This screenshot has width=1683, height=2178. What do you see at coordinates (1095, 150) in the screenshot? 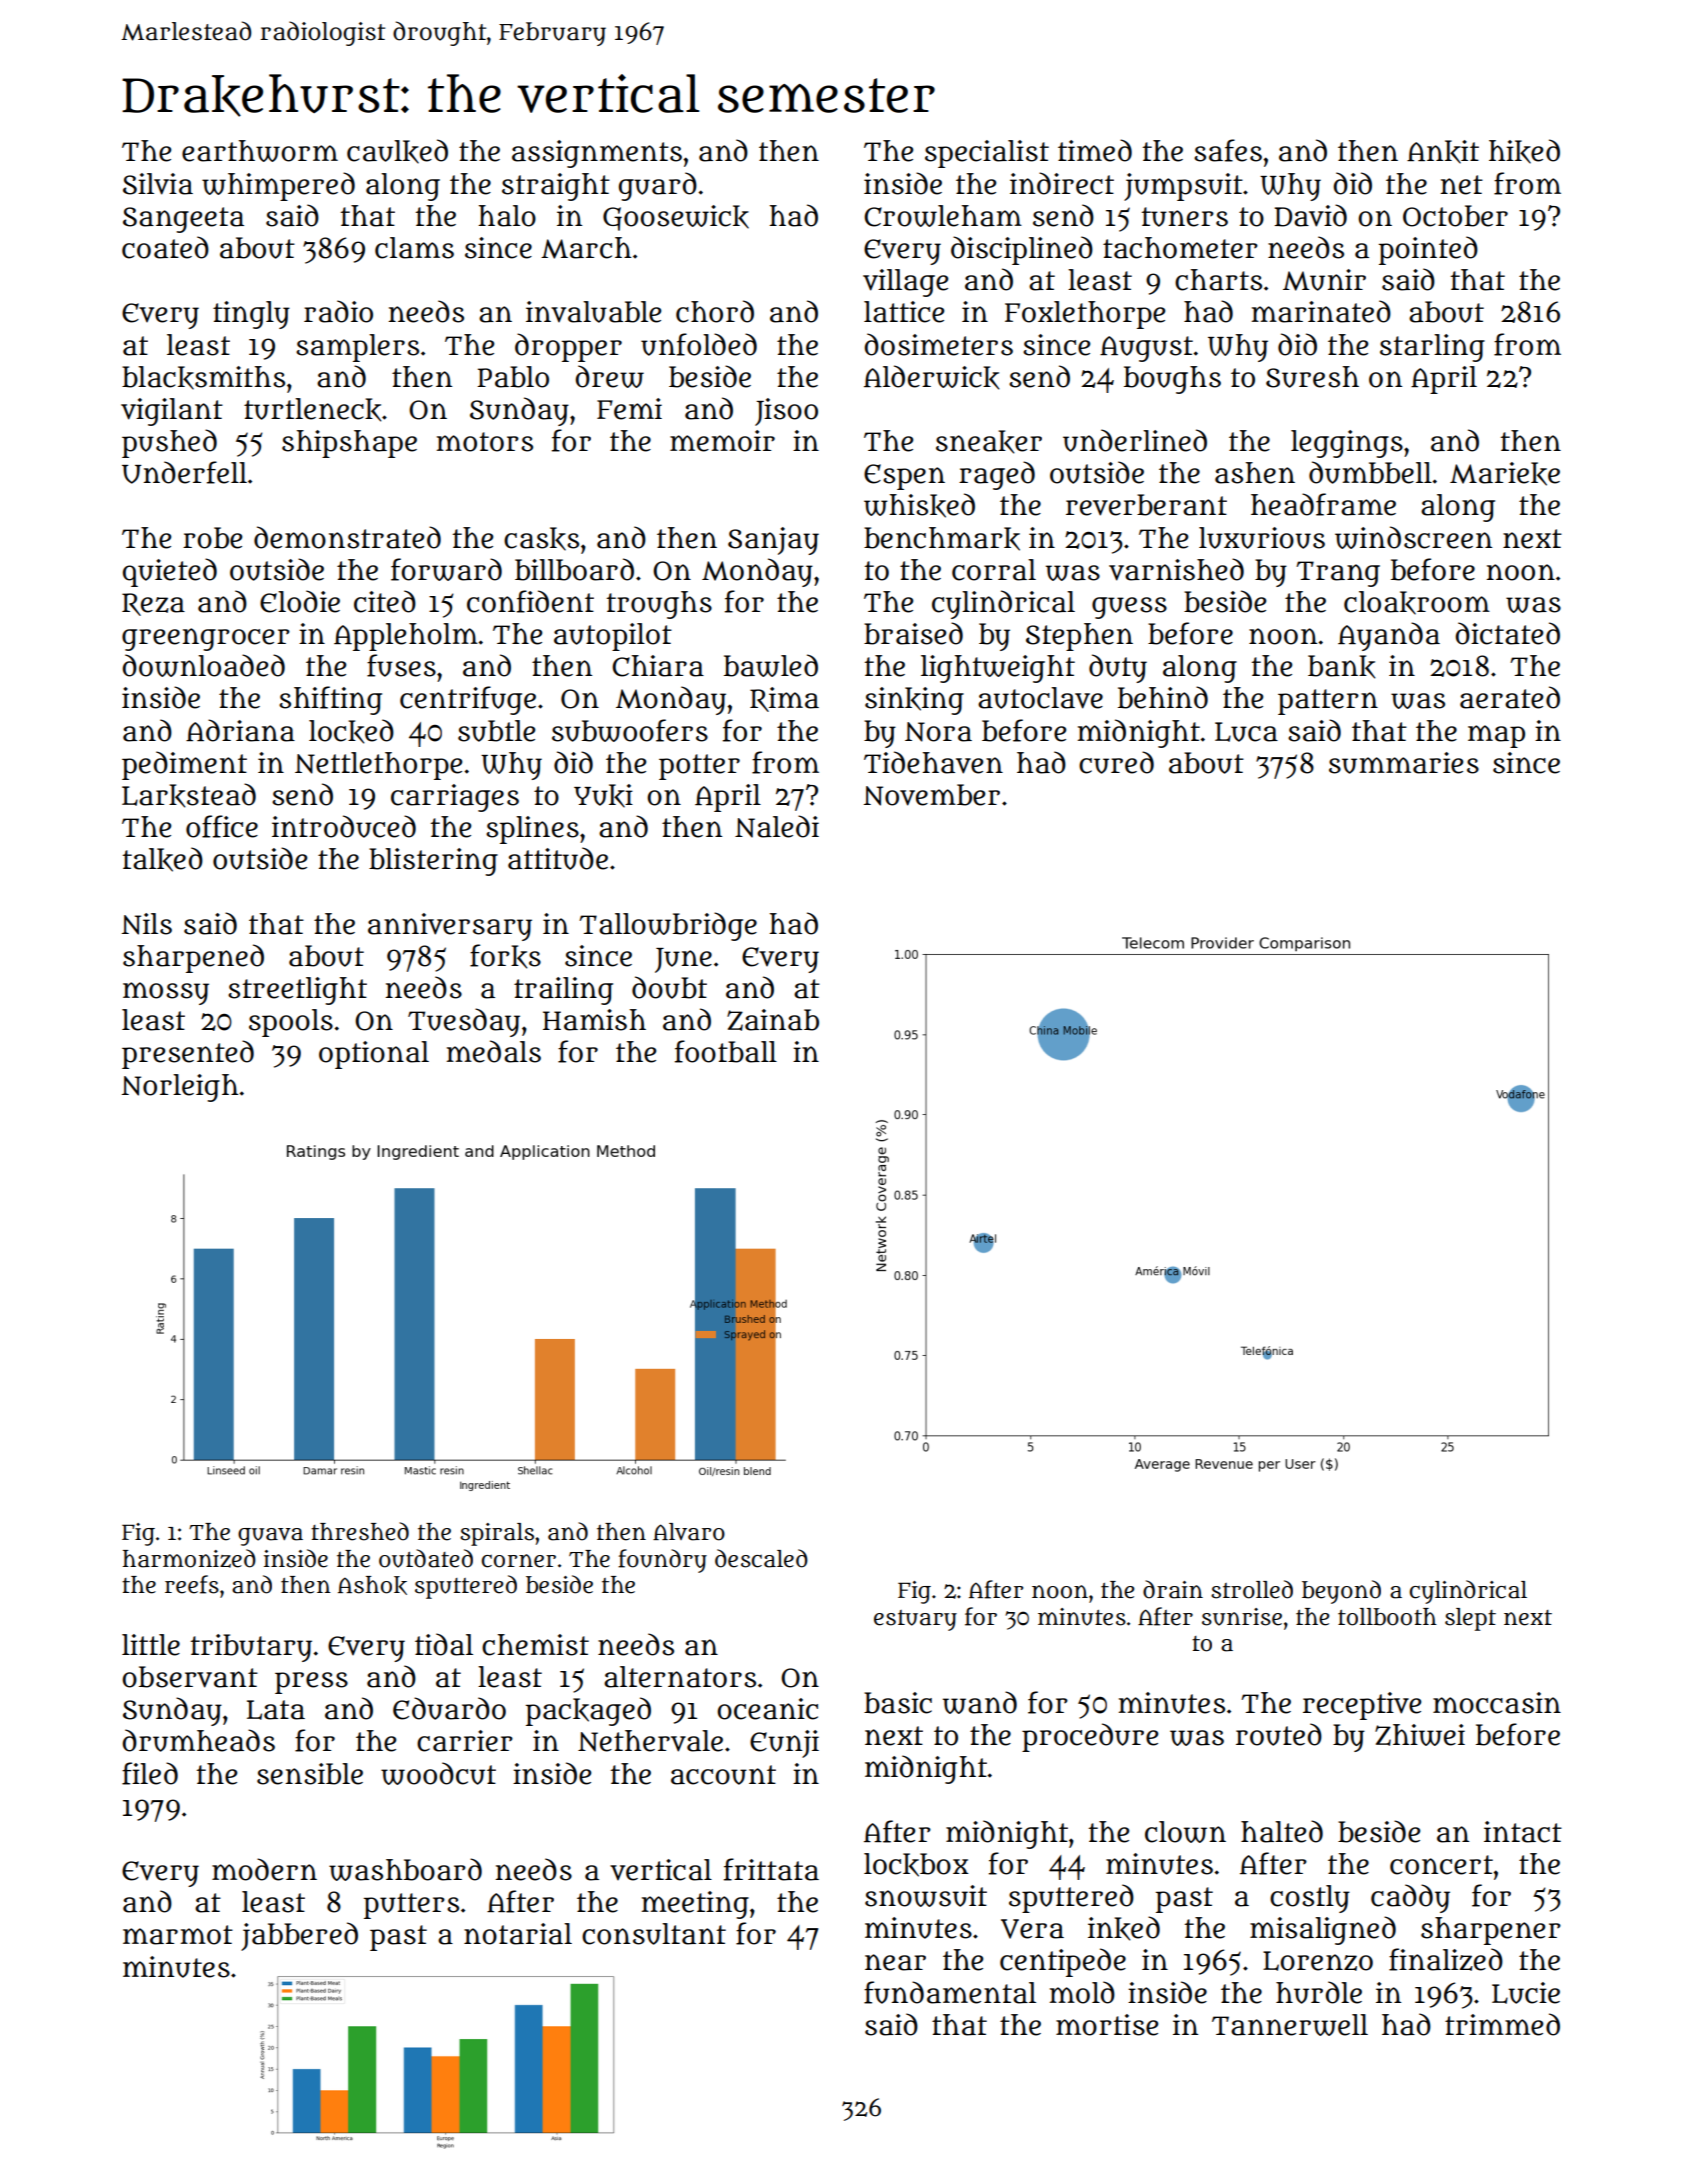
I see `timed` at bounding box center [1095, 150].
